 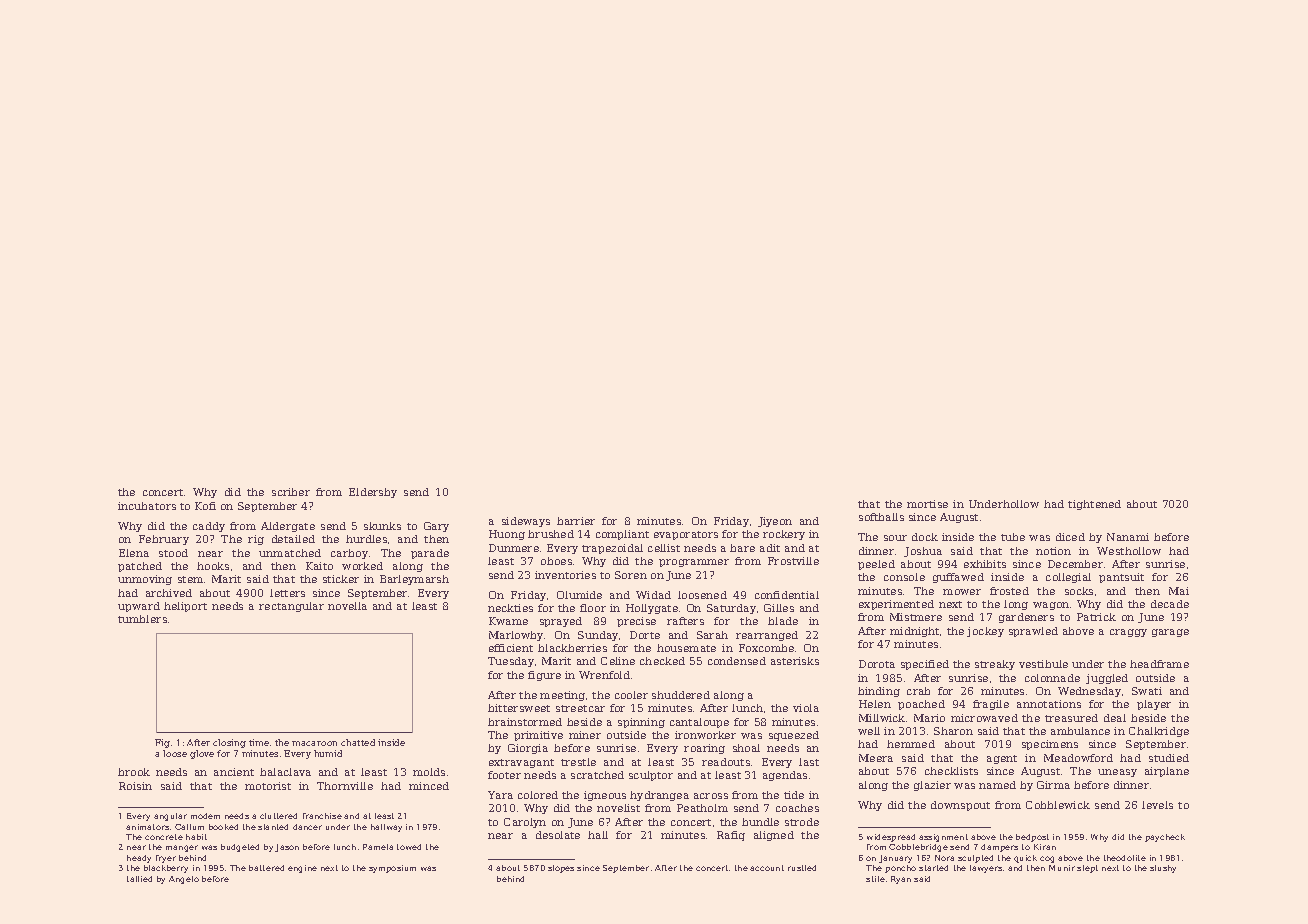 What do you see at coordinates (927, 504) in the screenshot?
I see `mortise` at bounding box center [927, 504].
